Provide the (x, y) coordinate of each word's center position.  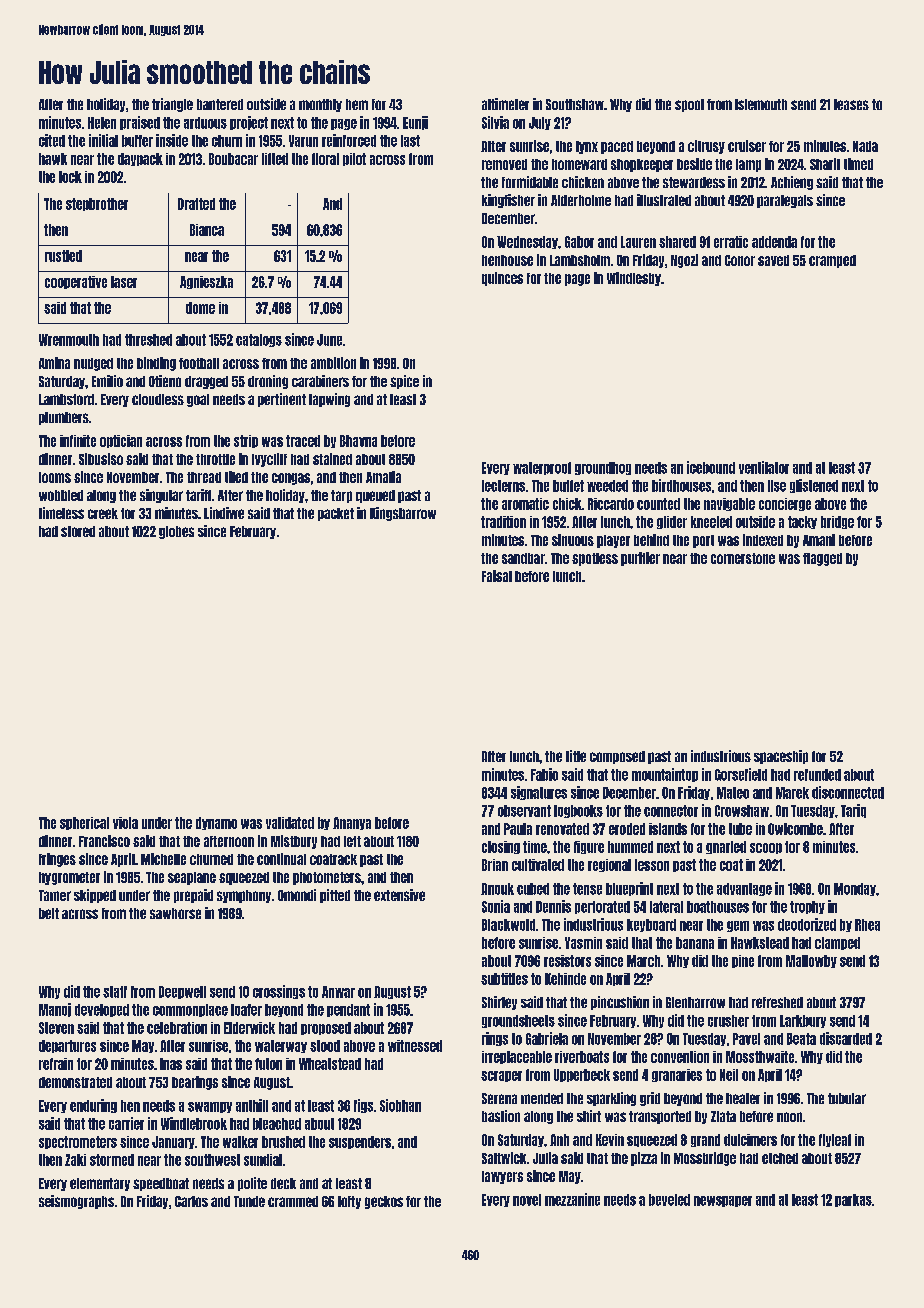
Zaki (75, 1160)
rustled (63, 256)
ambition (333, 363)
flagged (822, 559)
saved (773, 260)
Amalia (383, 477)
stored (78, 531)
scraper (501, 1076)
